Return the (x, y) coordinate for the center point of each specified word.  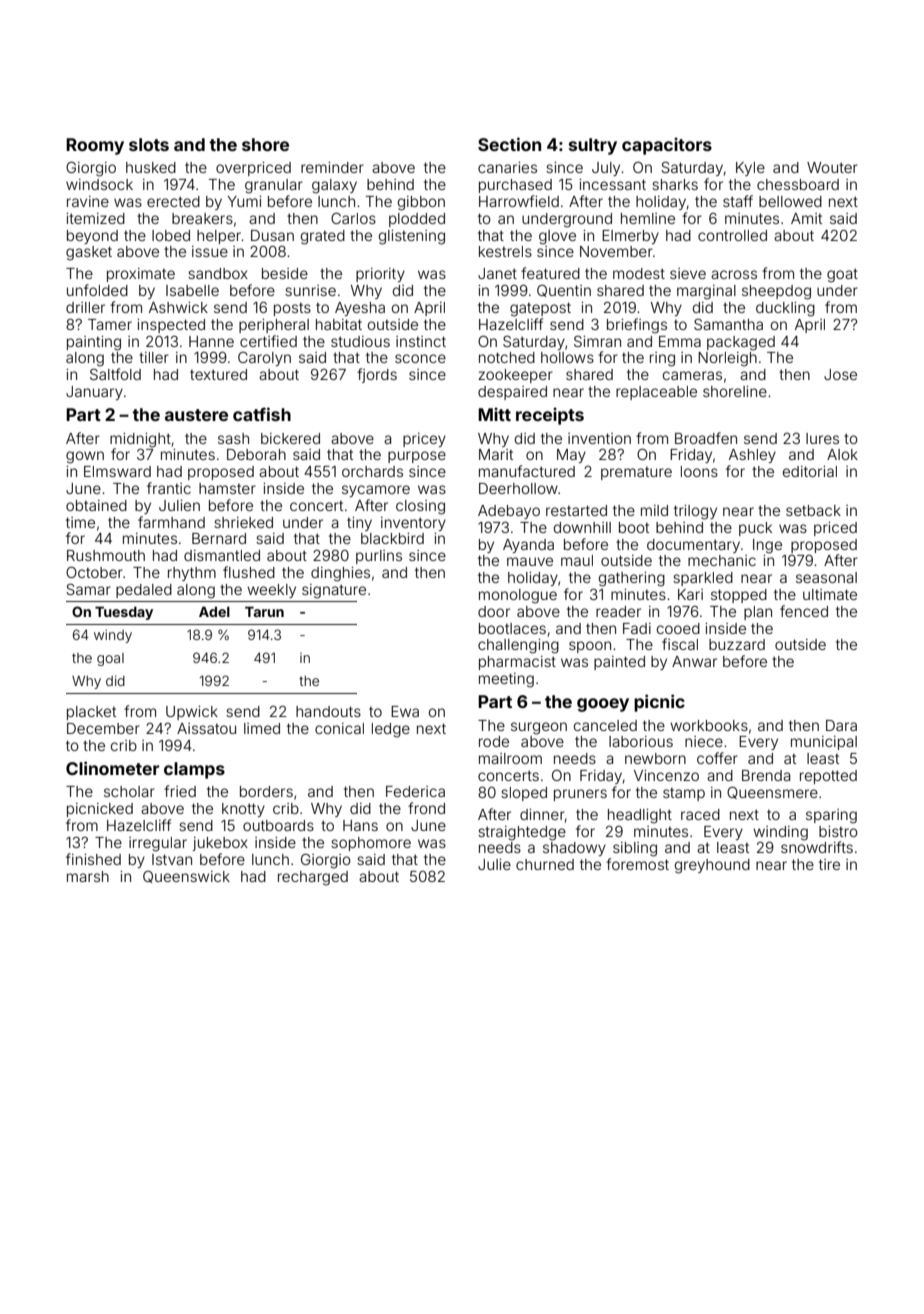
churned (545, 864)
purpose (417, 457)
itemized (95, 218)
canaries (507, 167)
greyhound (712, 866)
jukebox (220, 844)
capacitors (667, 146)
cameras (692, 375)
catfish (262, 414)
